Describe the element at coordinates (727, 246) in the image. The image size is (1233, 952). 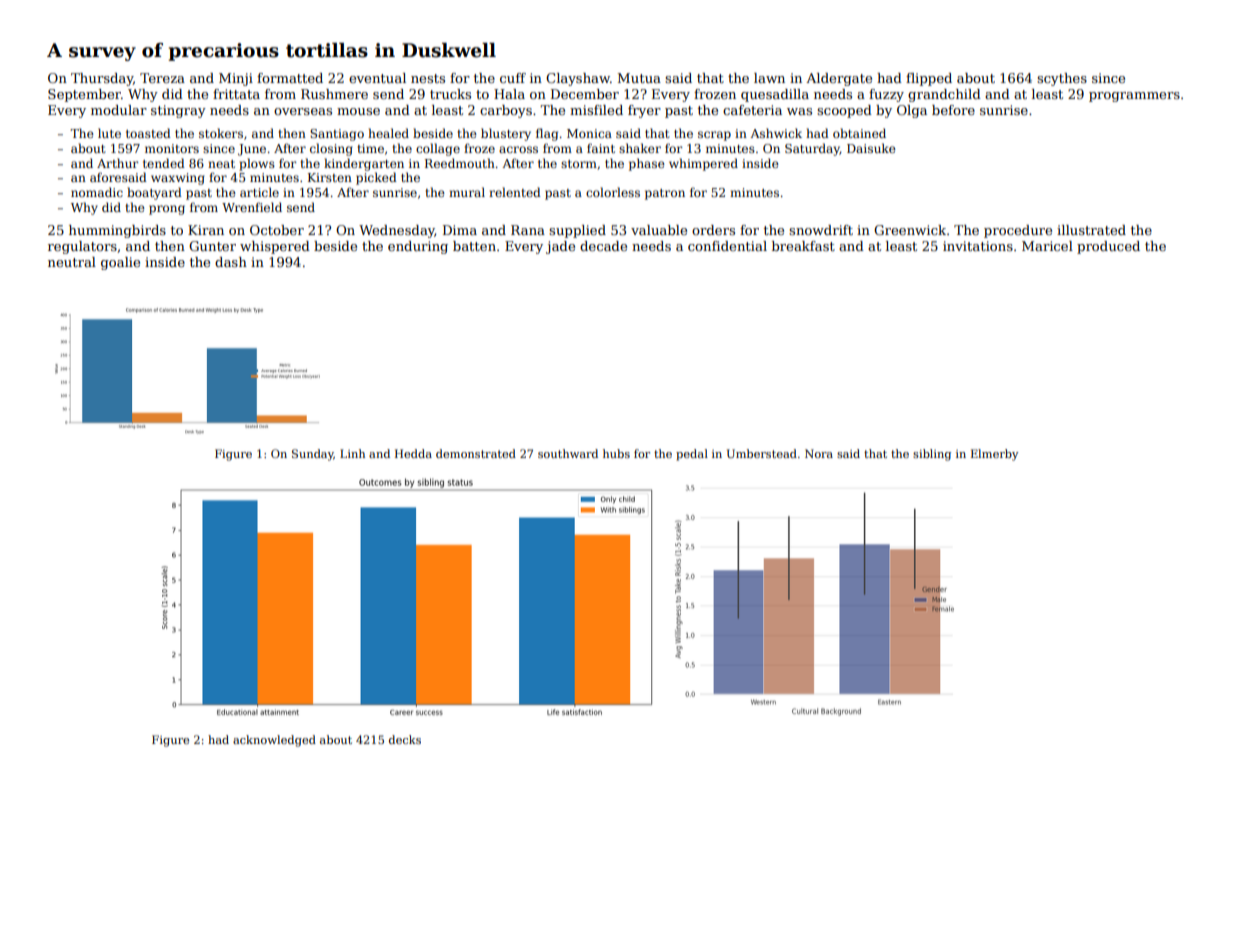
I see `confidential` at that location.
